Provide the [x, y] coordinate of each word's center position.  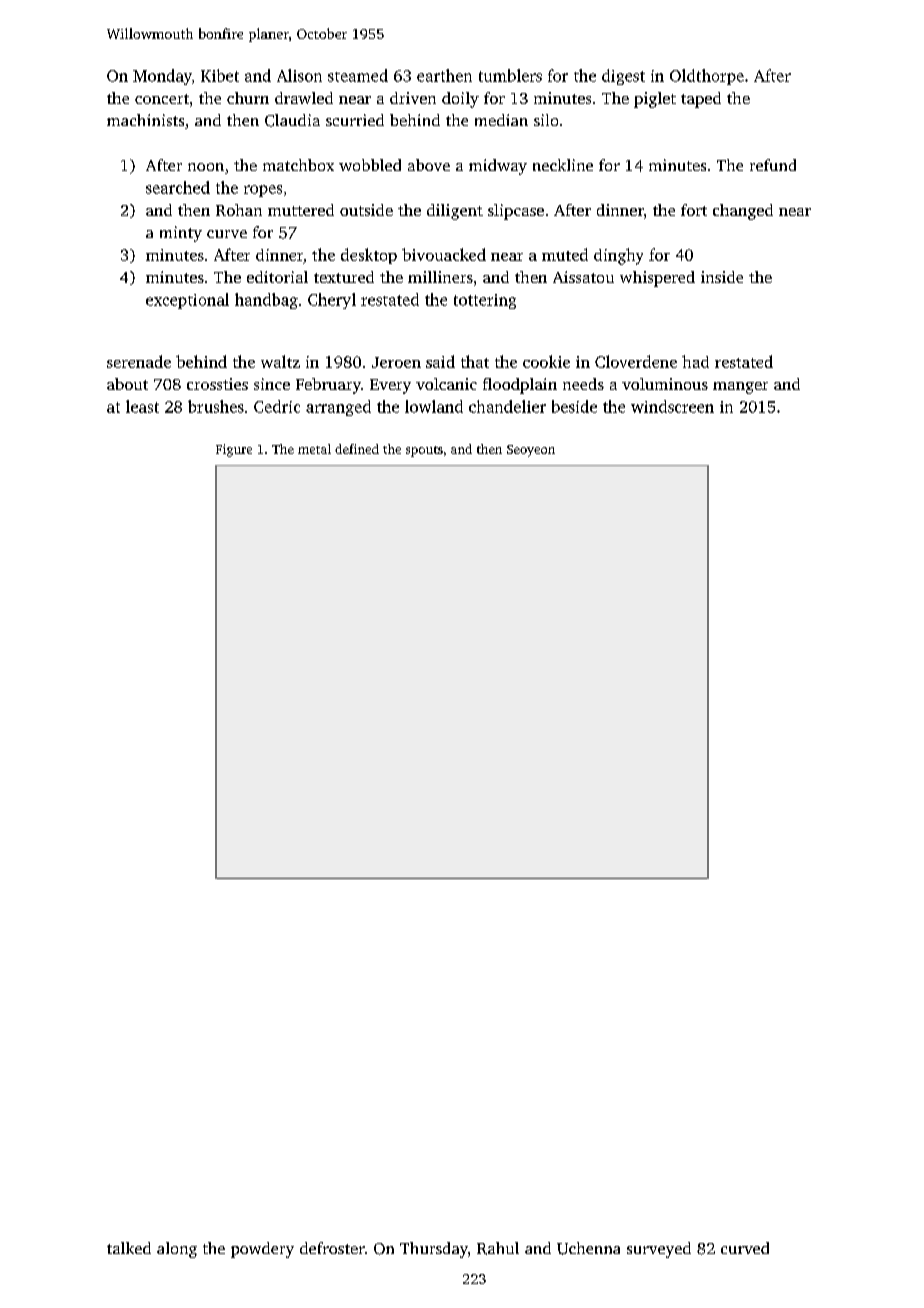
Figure [234, 450]
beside [574, 406]
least [142, 406]
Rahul [498, 1248]
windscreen [672, 406]
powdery [262, 1250]
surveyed [659, 1250]
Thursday [434, 1250]
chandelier [507, 406]
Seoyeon [531, 451]
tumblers [510, 75]
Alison [299, 75]
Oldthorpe [707, 77]
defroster [332, 1248]
